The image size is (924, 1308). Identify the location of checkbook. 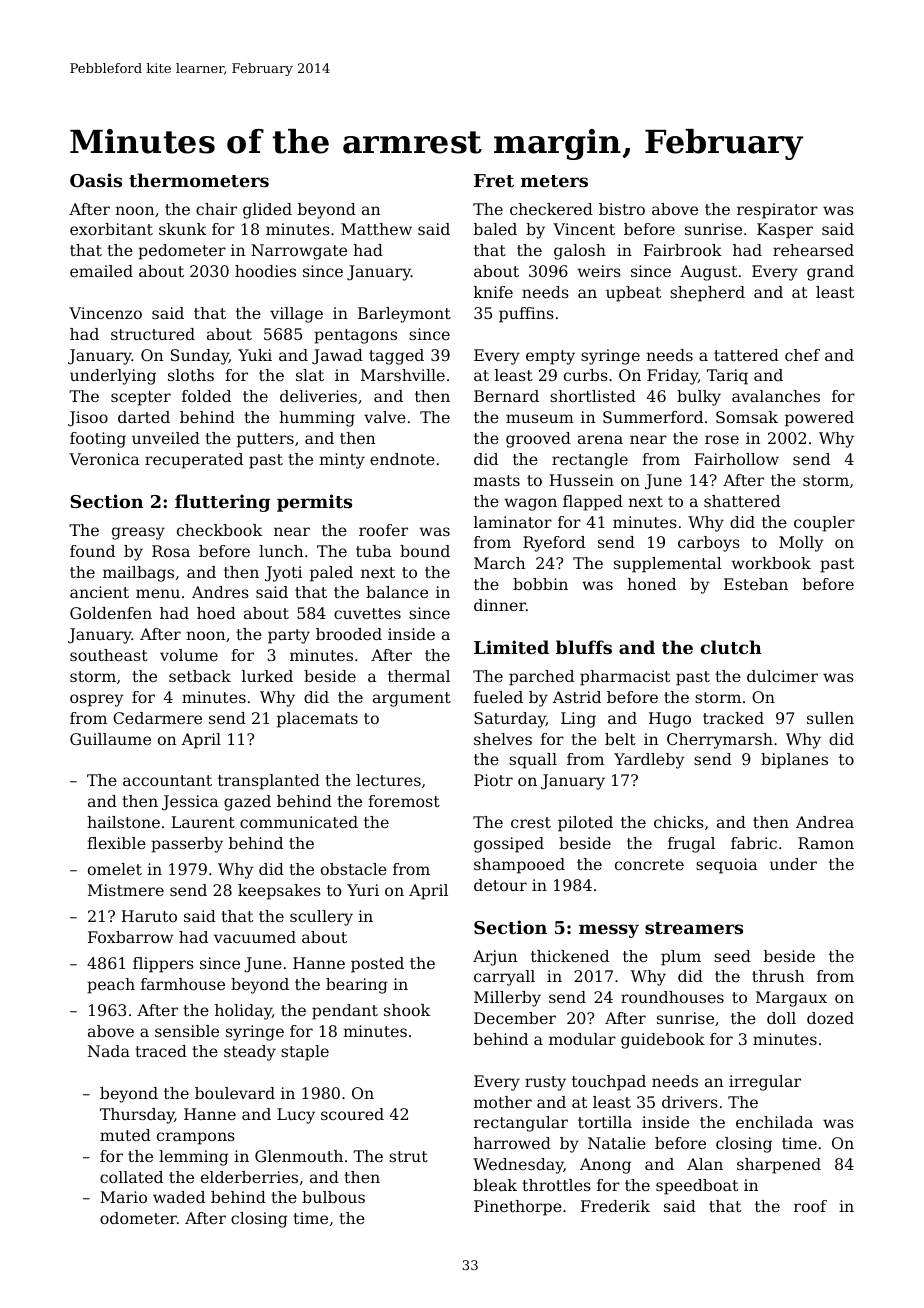
(219, 530).
